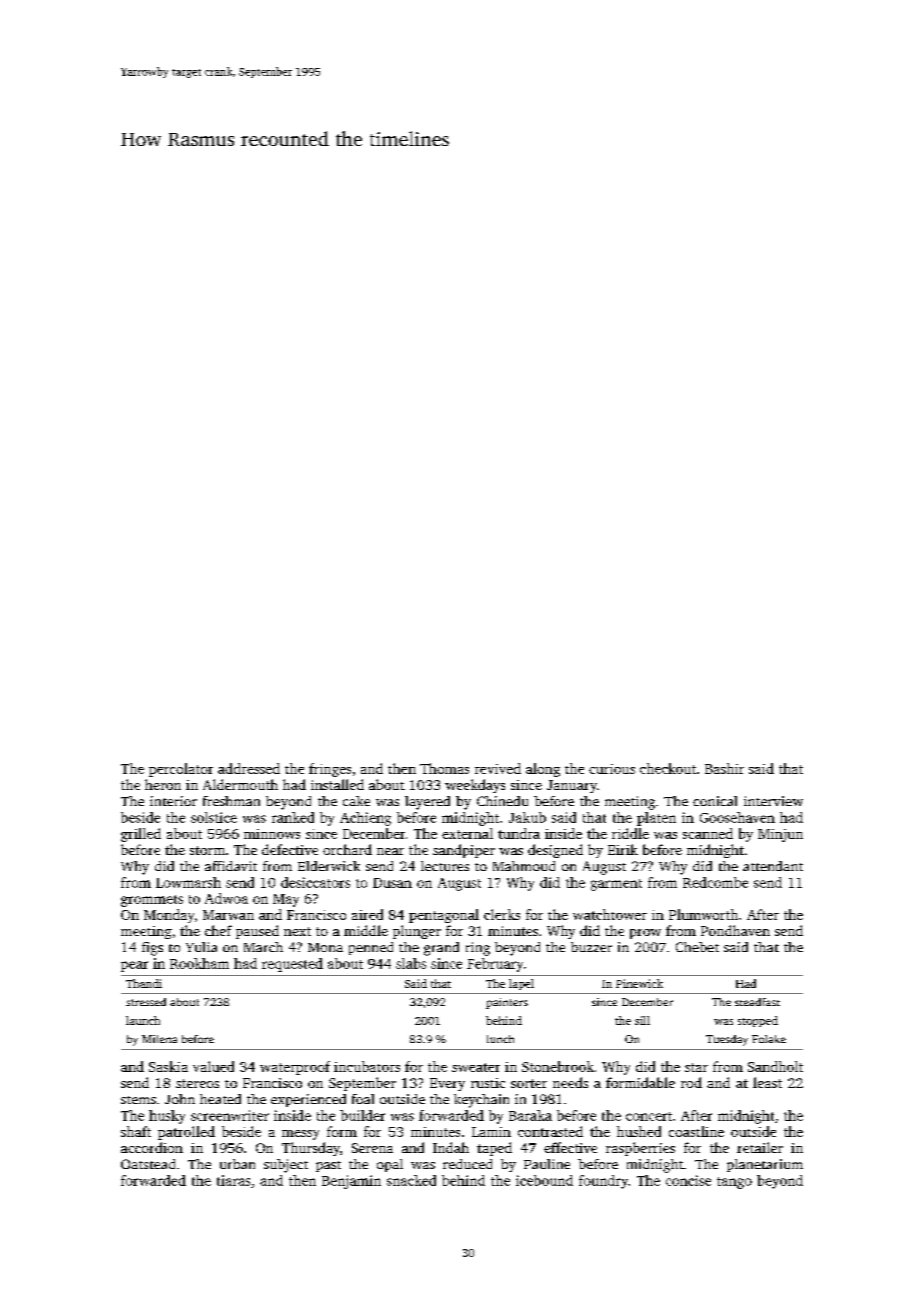  I want to click on designed, so click(555, 851).
